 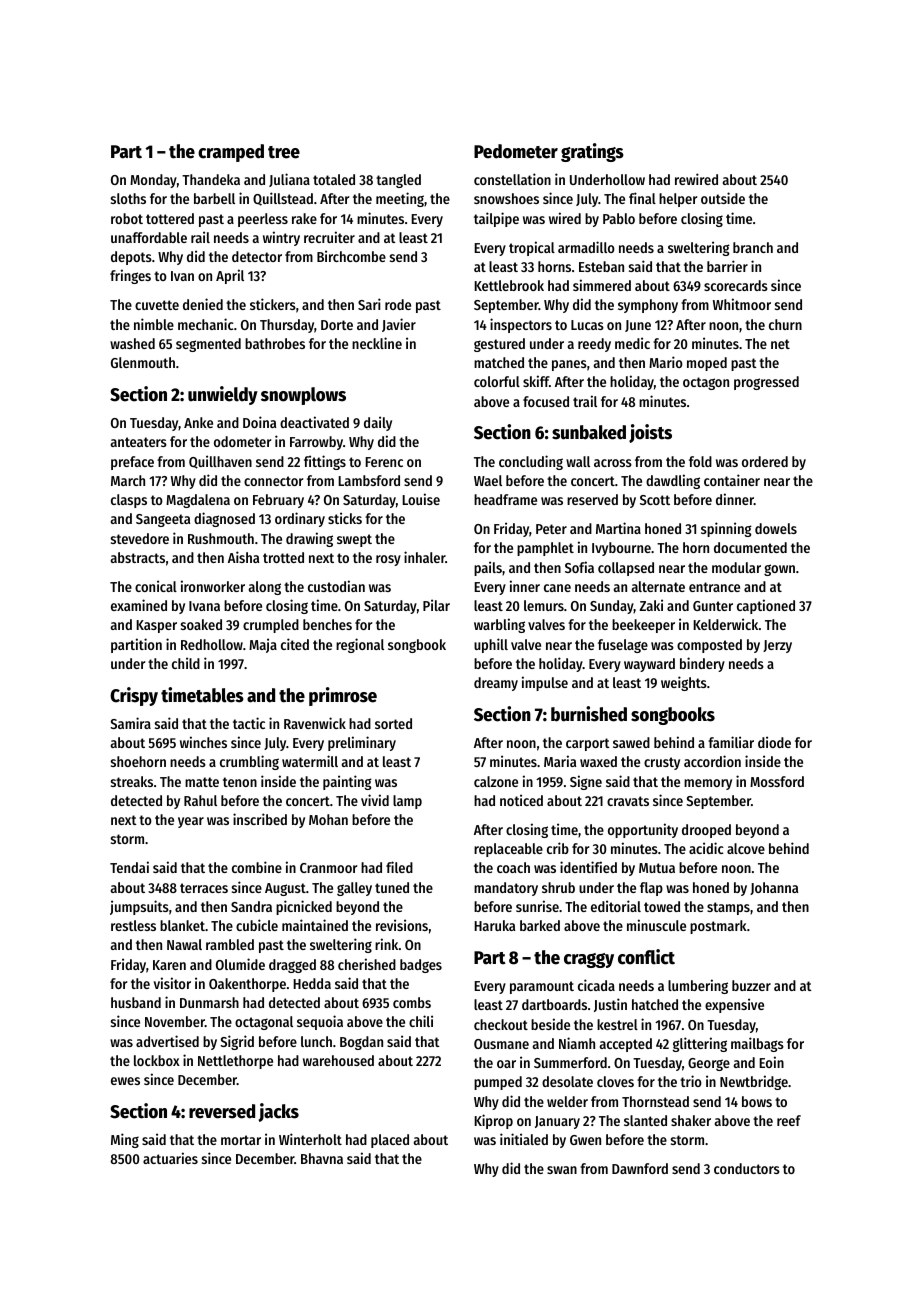 What do you see at coordinates (279, 1112) in the screenshot?
I see `jacks` at bounding box center [279, 1112].
